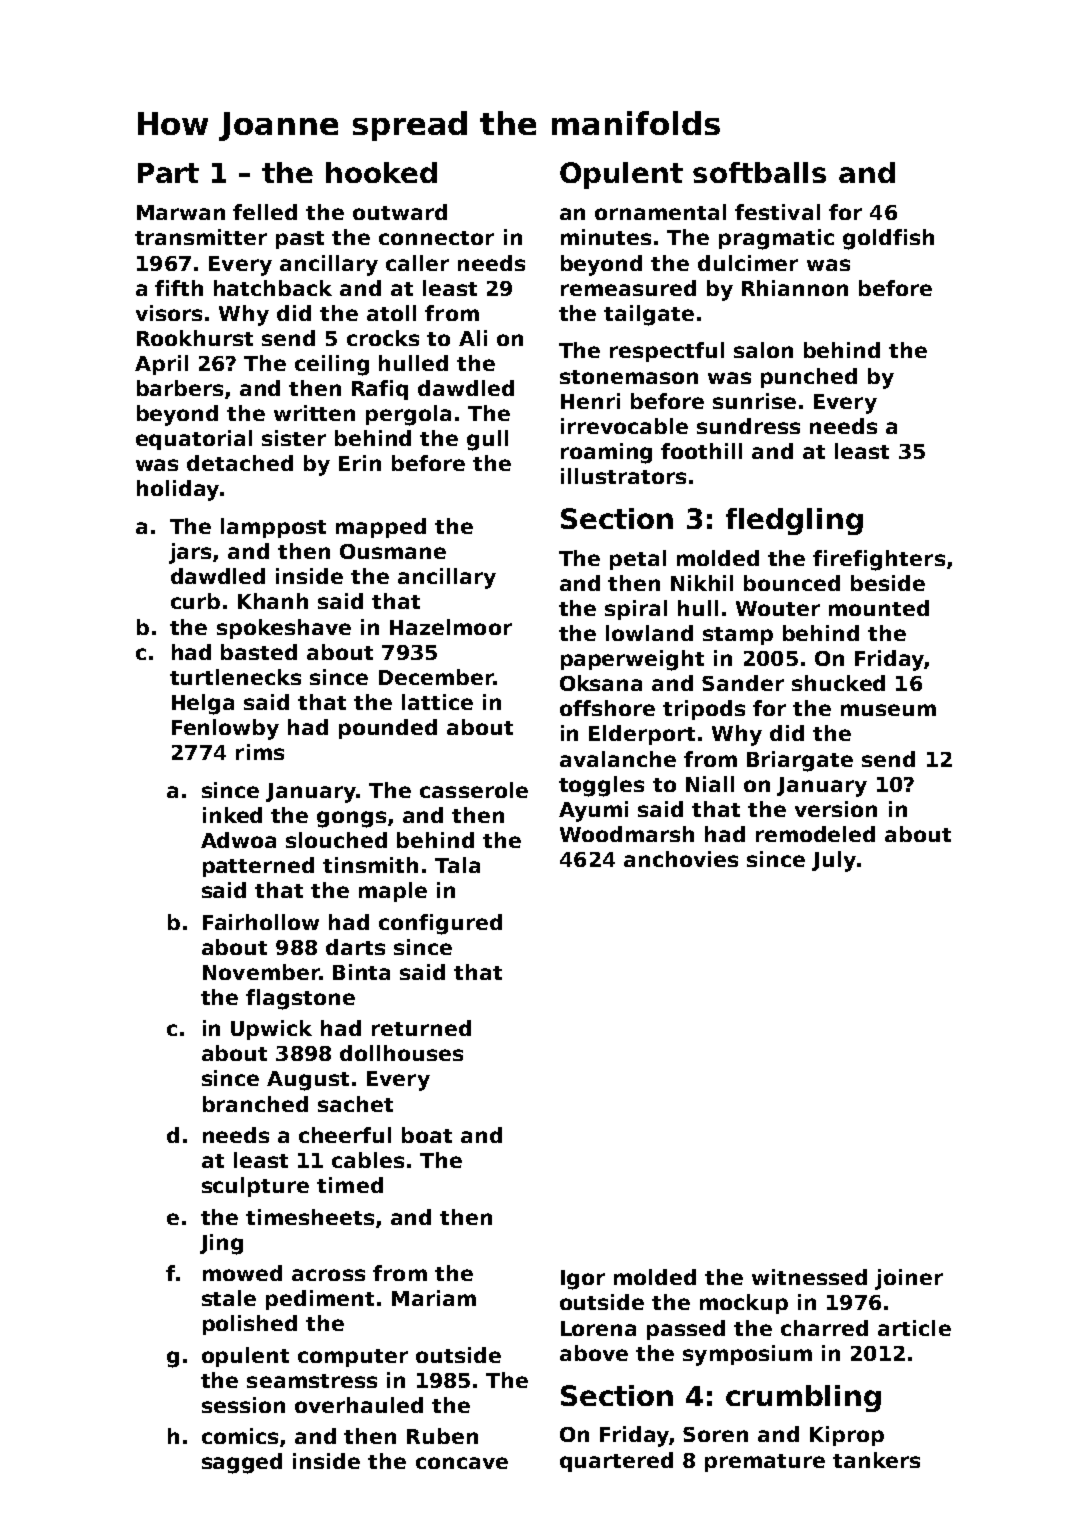 The width and height of the page is (1089, 1540). Describe the element at coordinates (168, 173) in the page. I see `Part` at that location.
